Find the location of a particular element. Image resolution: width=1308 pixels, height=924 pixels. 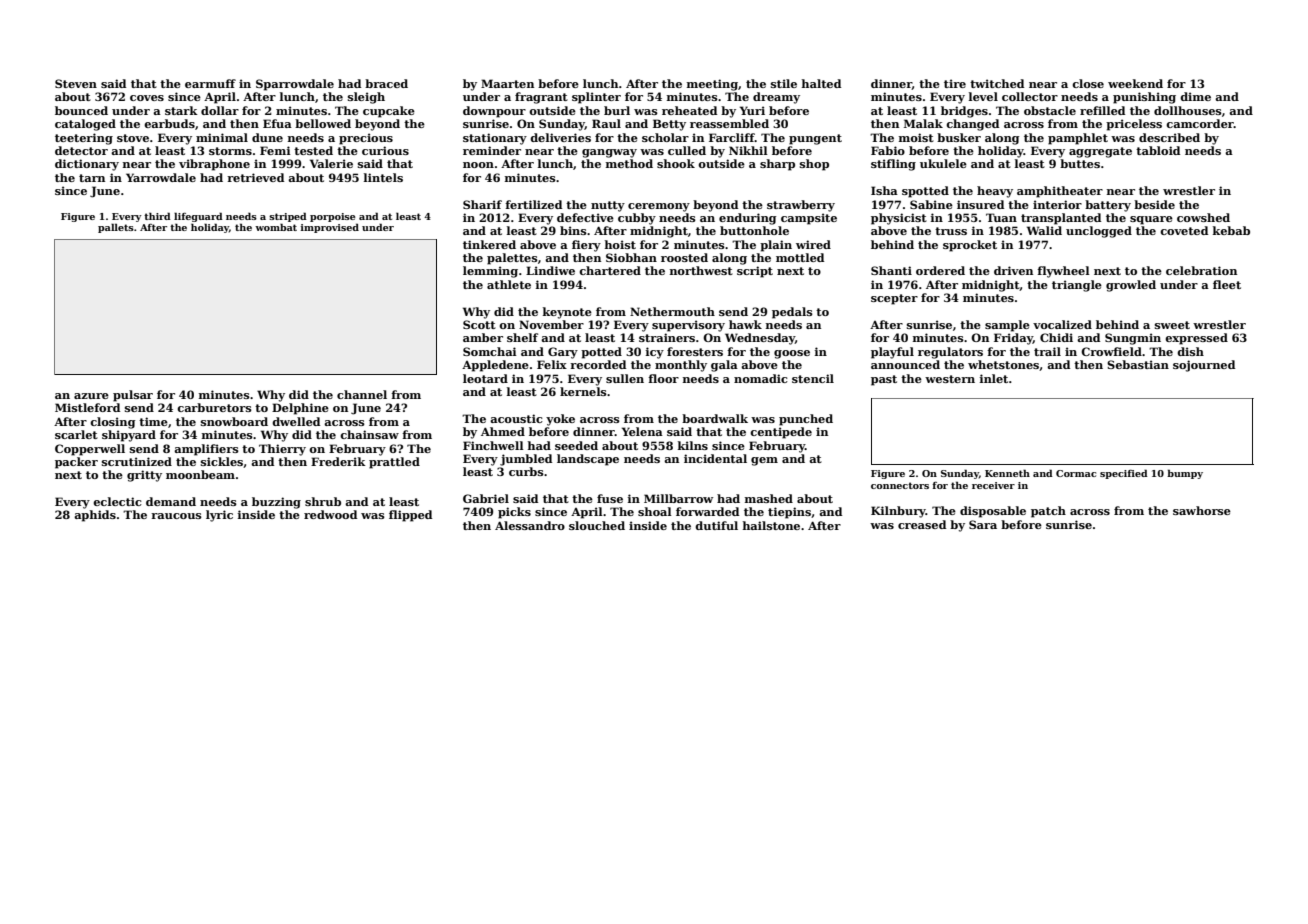

Sparrowdale is located at coordinates (295, 85).
